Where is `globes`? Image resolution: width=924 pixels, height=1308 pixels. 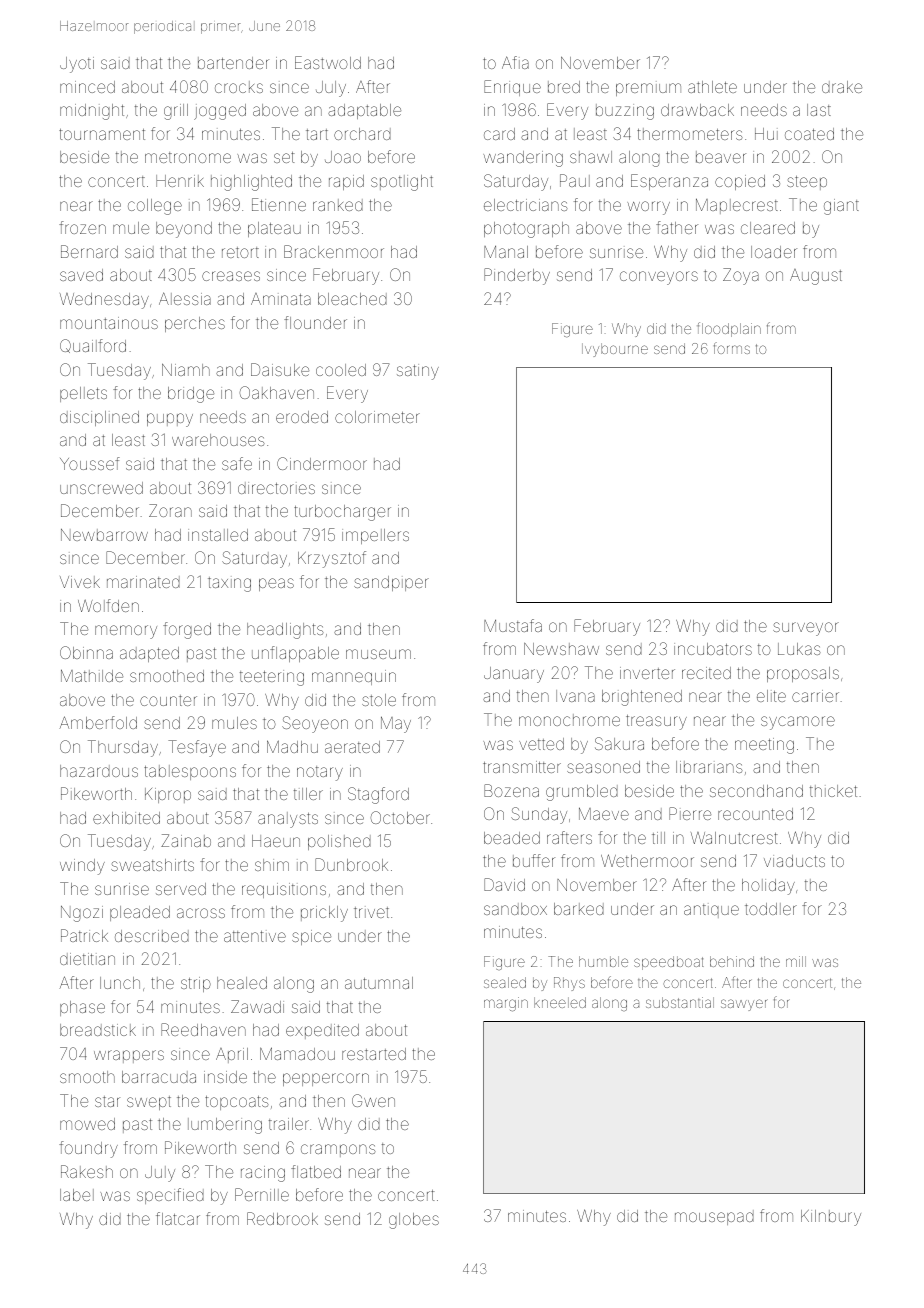
globes is located at coordinates (414, 1221).
